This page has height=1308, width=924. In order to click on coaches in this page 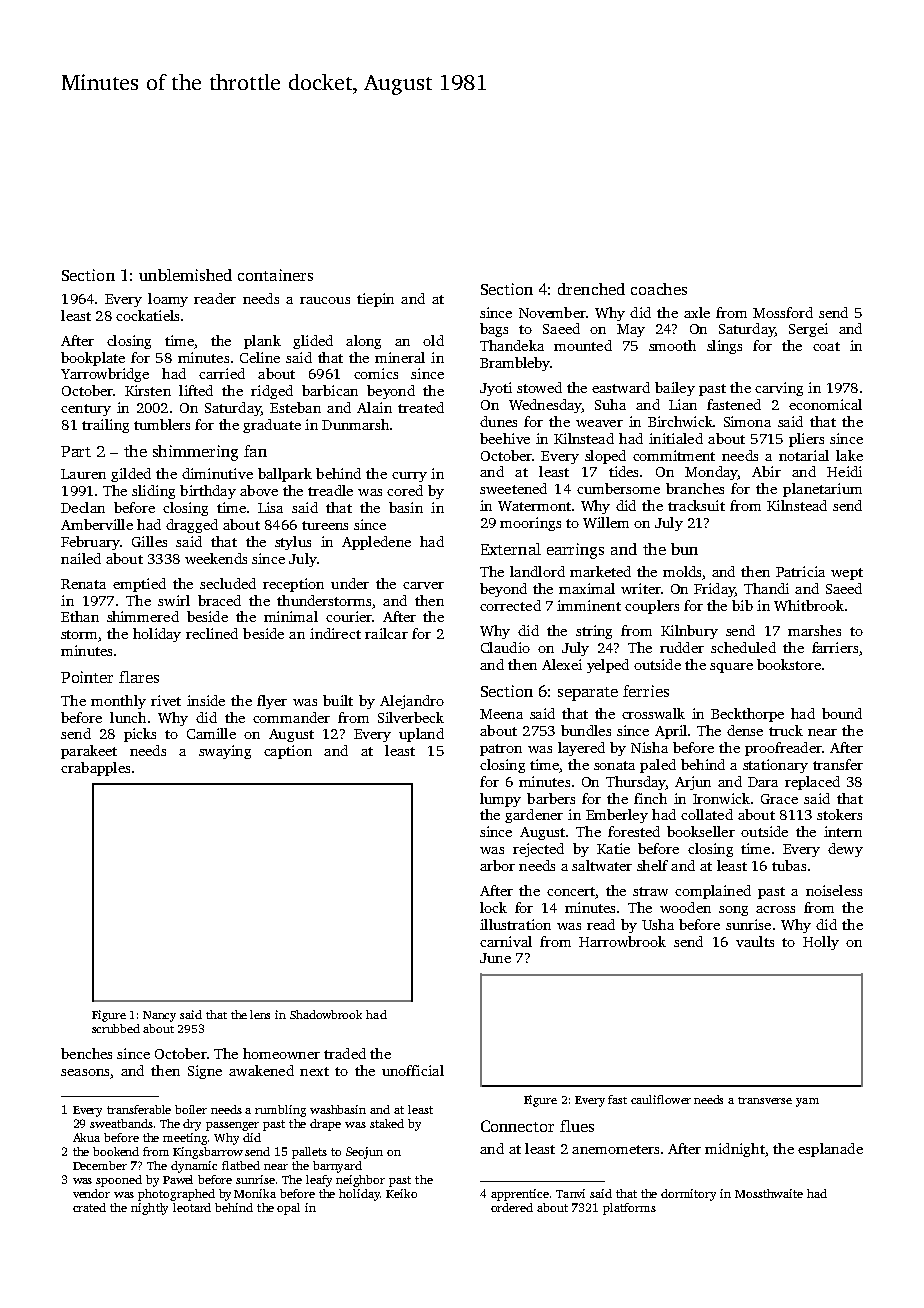, I will do `click(659, 289)`.
